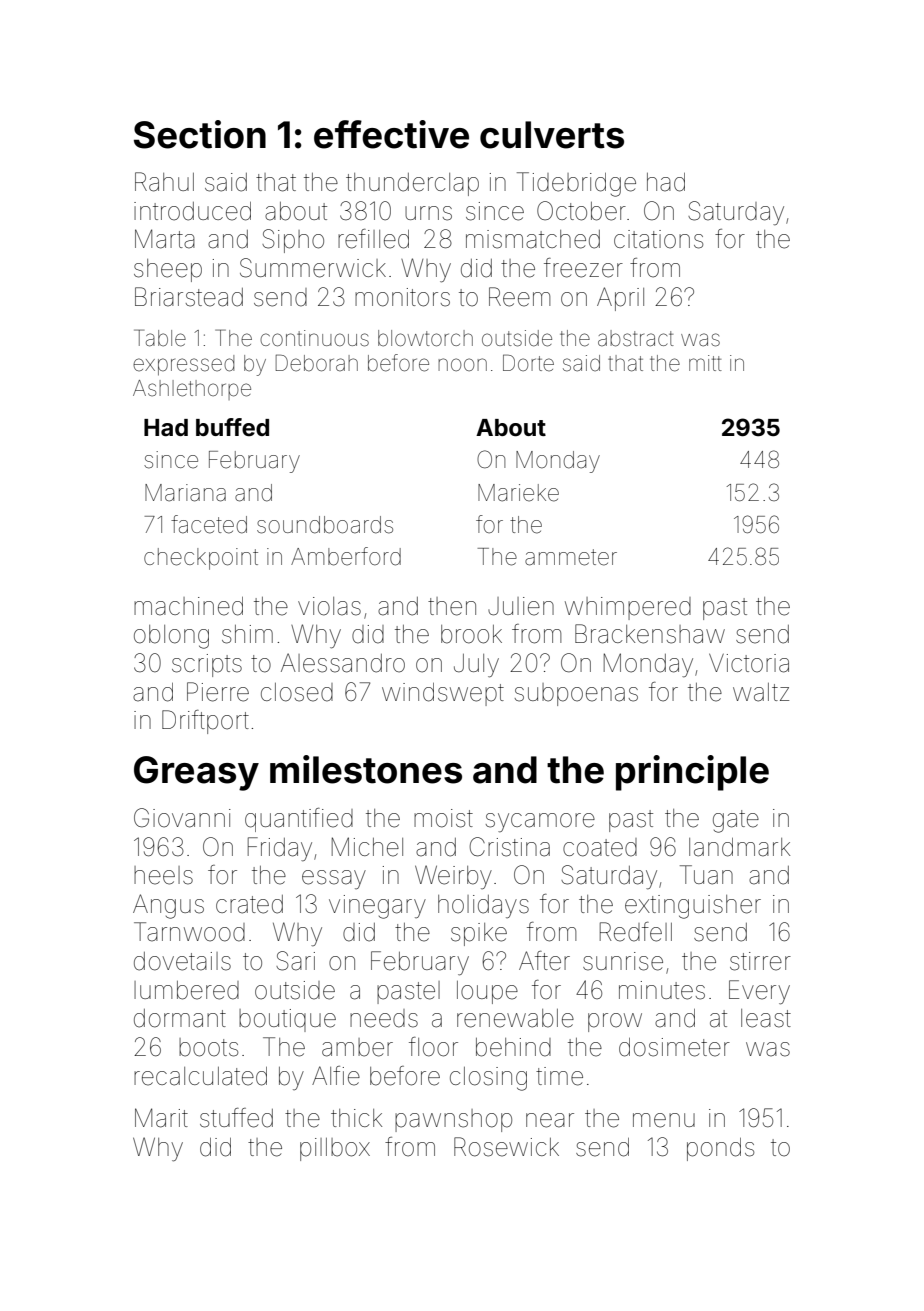 The image size is (924, 1311). I want to click on culverts, so click(552, 135).
